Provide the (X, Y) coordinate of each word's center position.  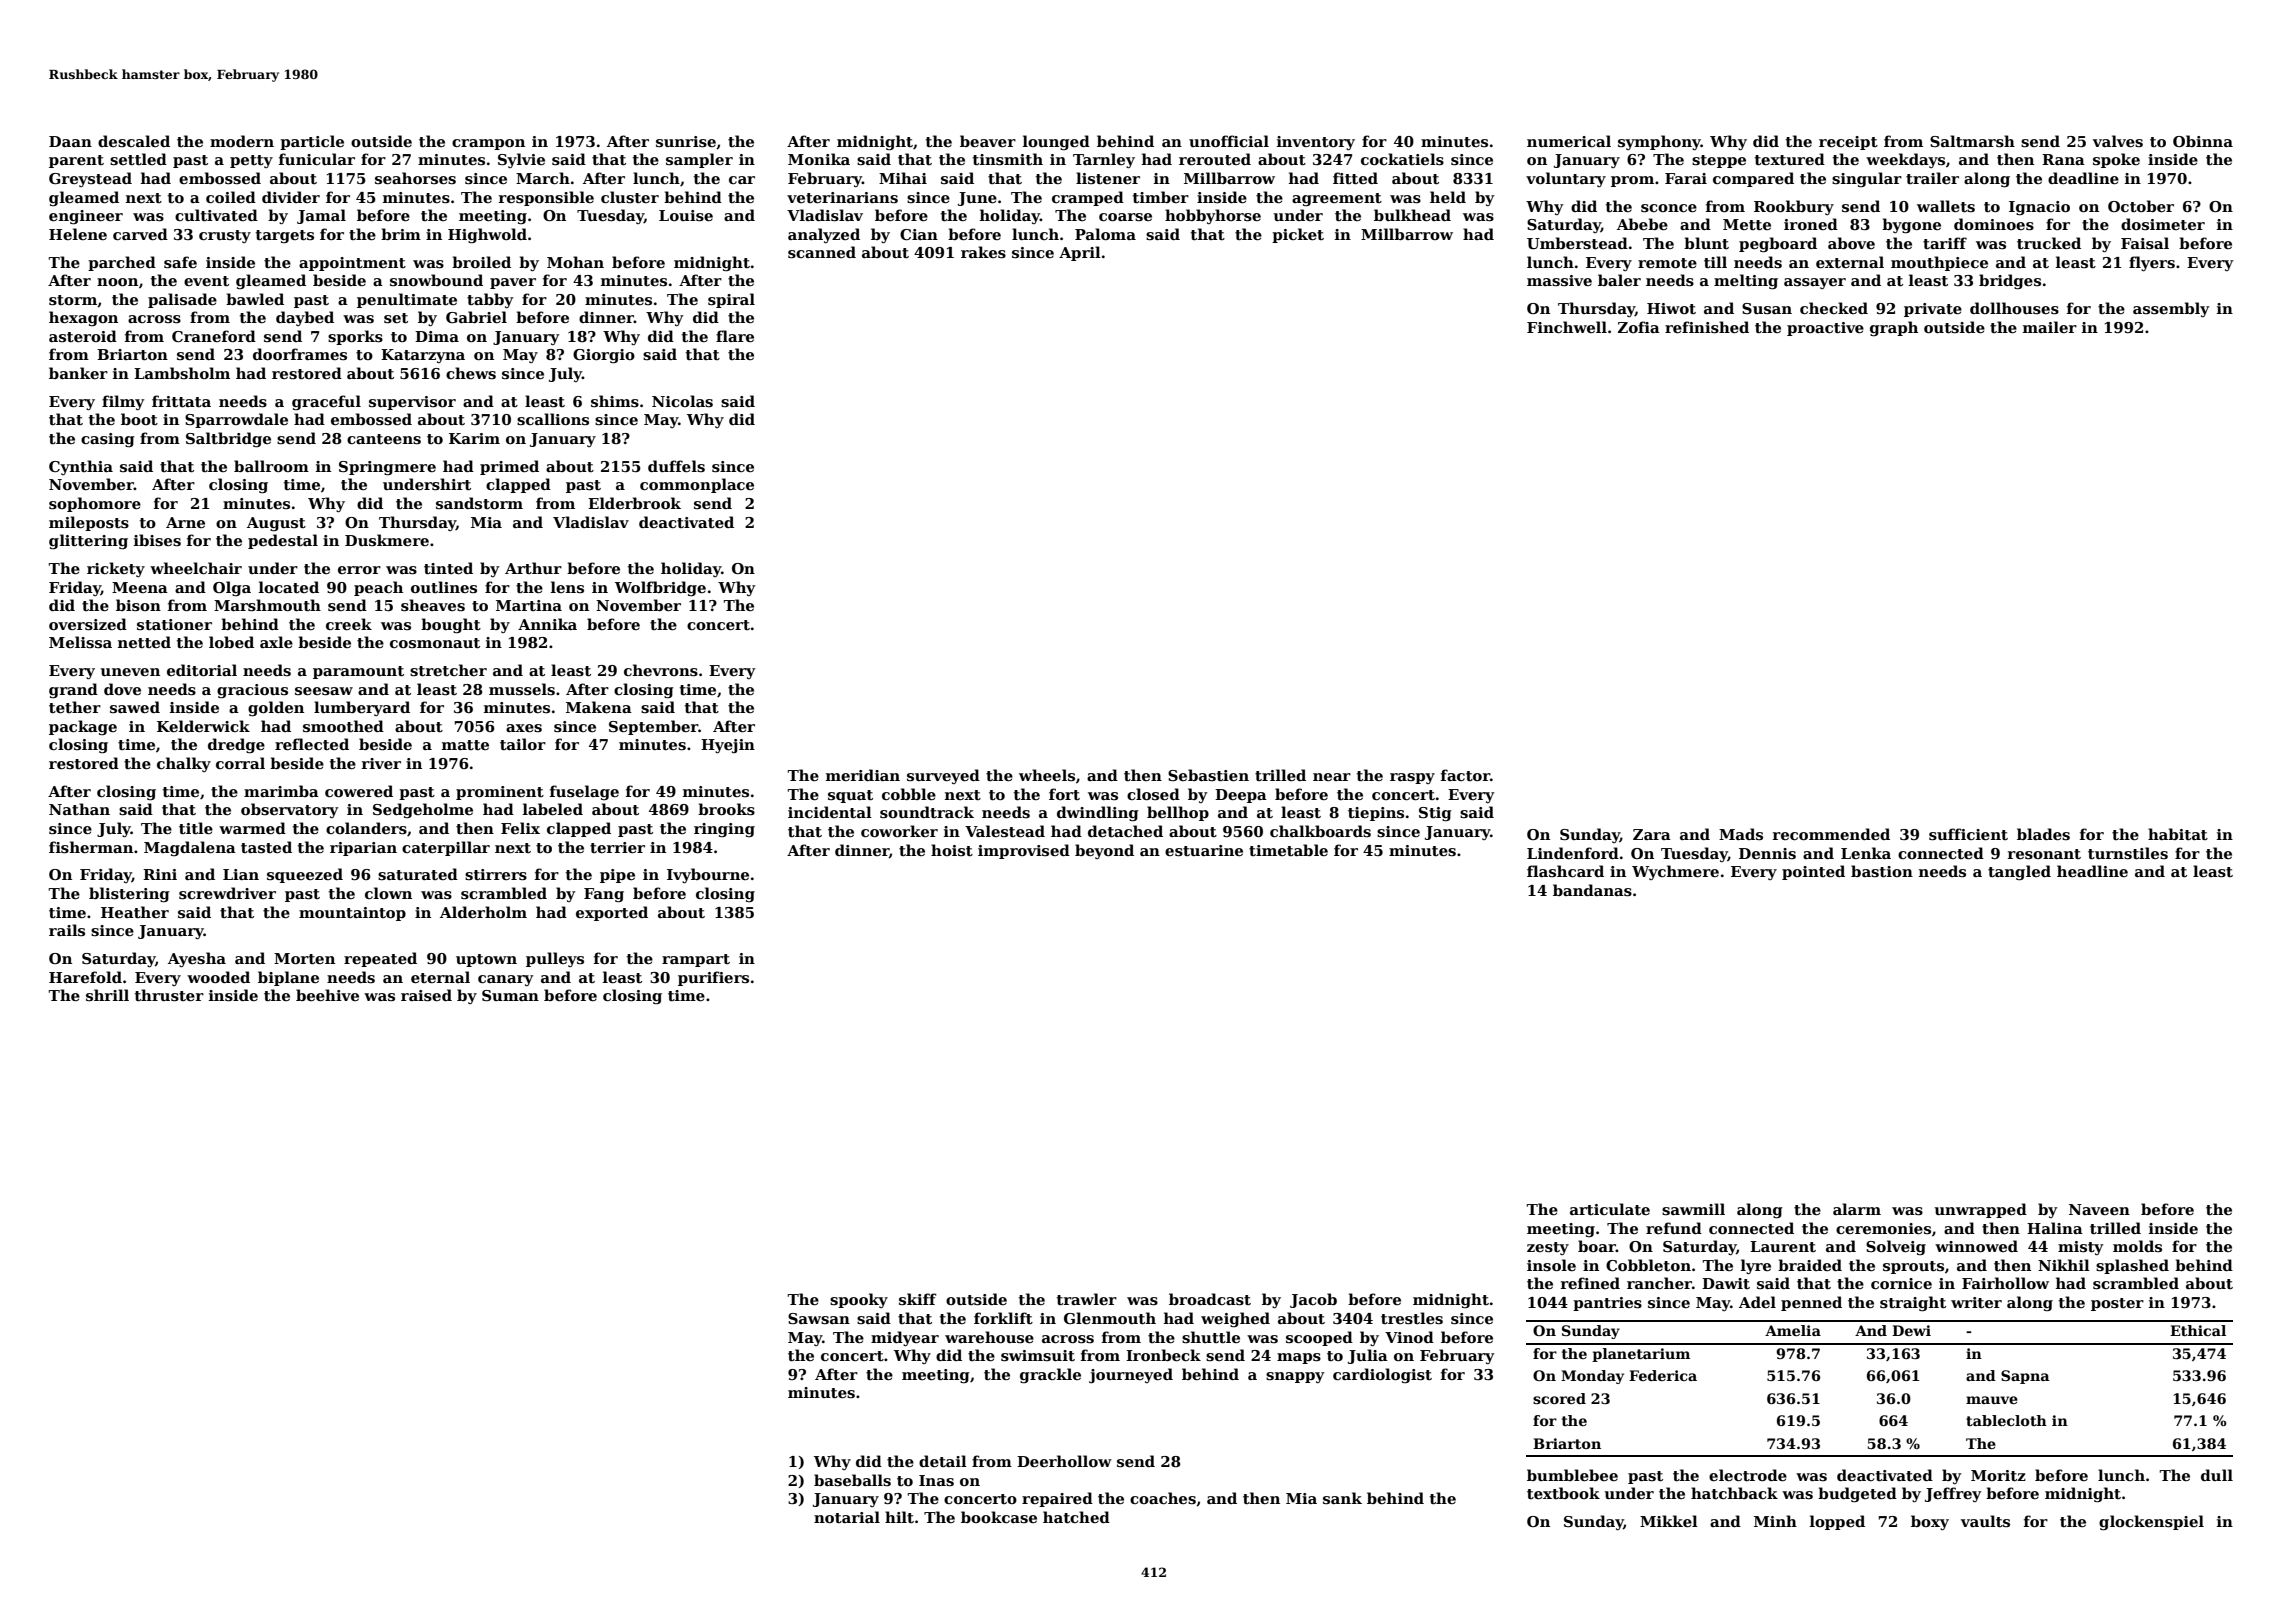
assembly (2171, 309)
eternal (440, 977)
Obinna (2203, 141)
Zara (1652, 834)
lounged (1056, 143)
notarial (847, 1517)
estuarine (1204, 851)
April (1080, 253)
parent (76, 161)
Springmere (387, 468)
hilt (899, 1517)
